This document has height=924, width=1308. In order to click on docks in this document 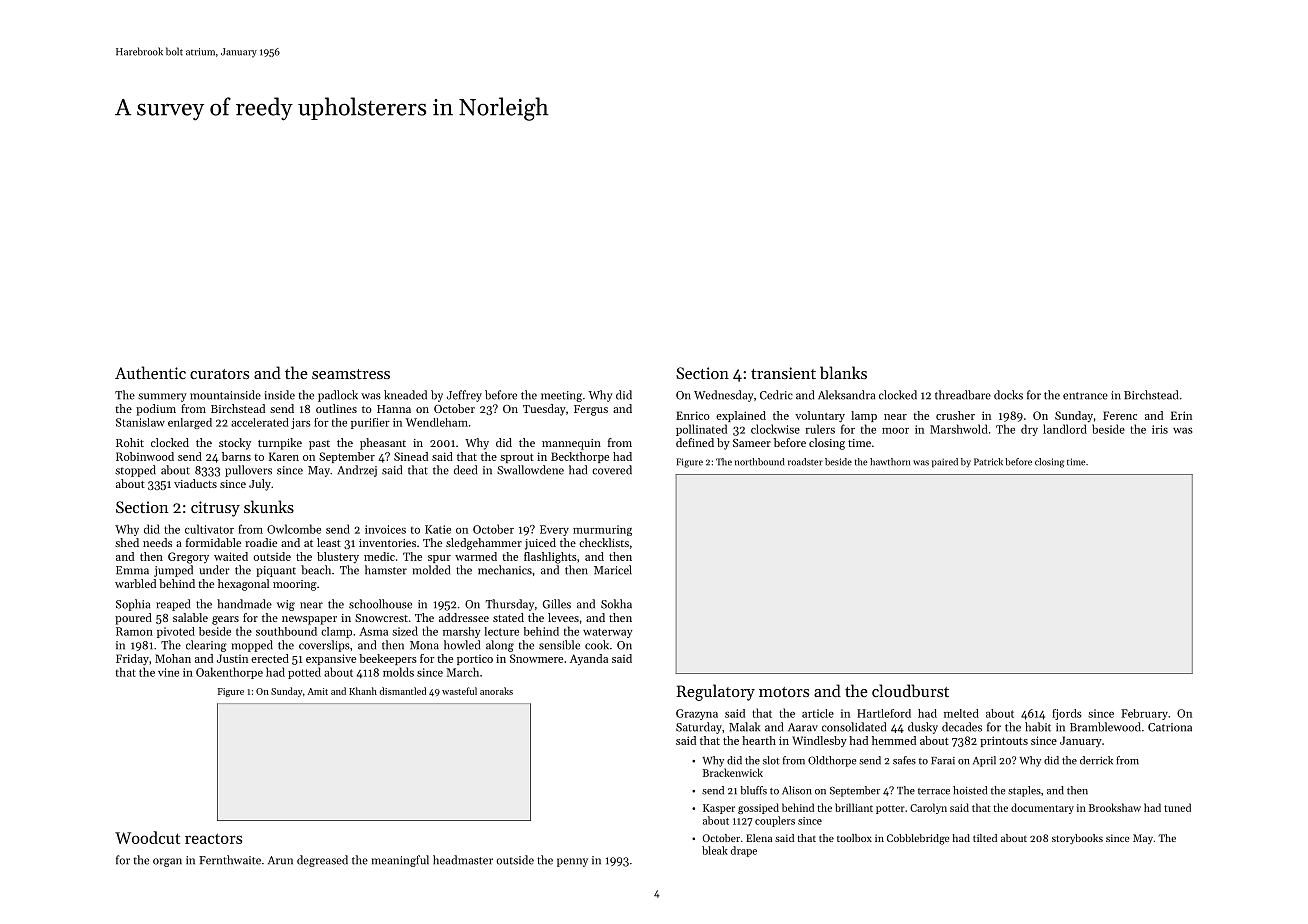, I will do `click(1008, 395)`.
